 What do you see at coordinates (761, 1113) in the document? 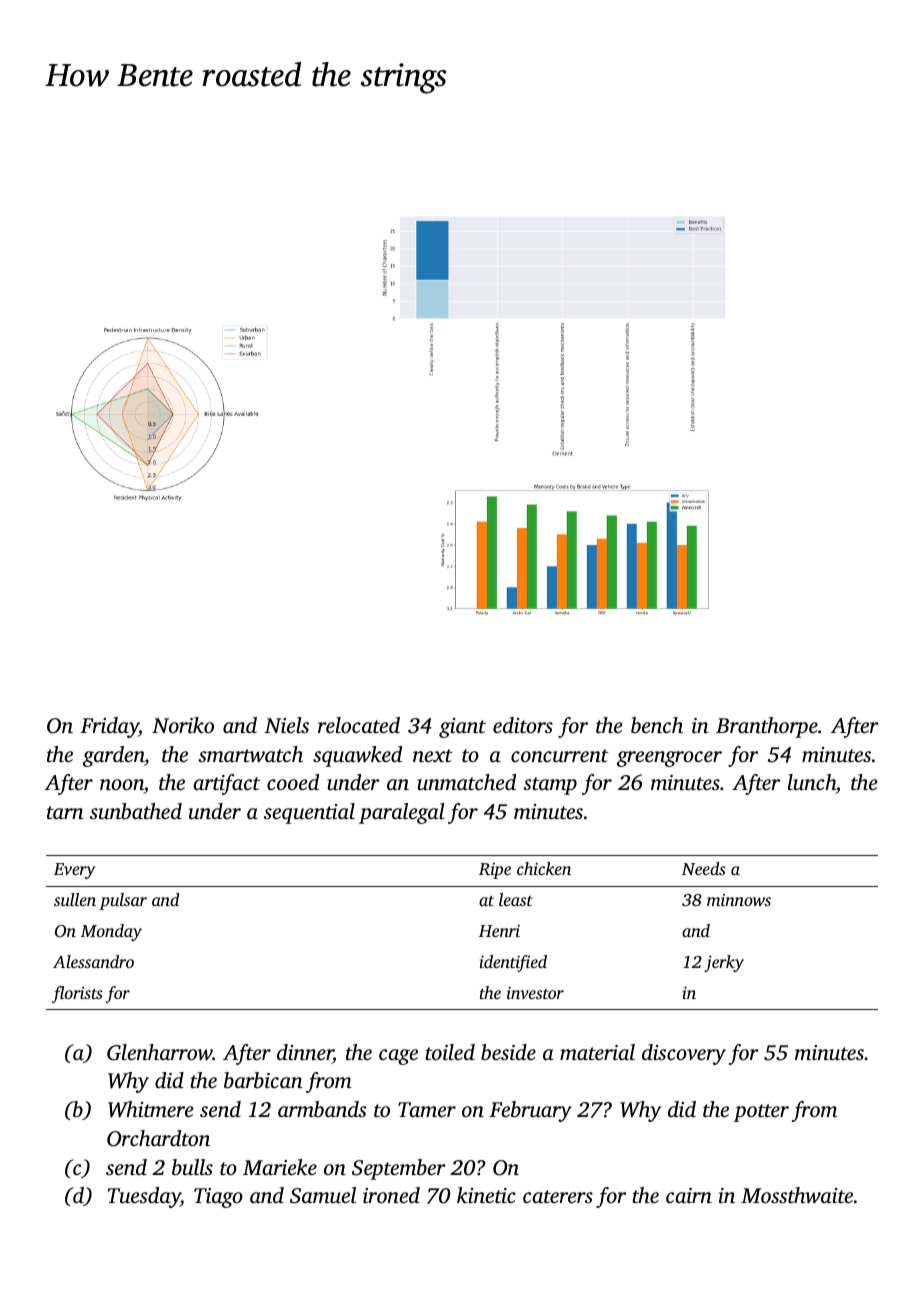
I see `potter` at bounding box center [761, 1113].
